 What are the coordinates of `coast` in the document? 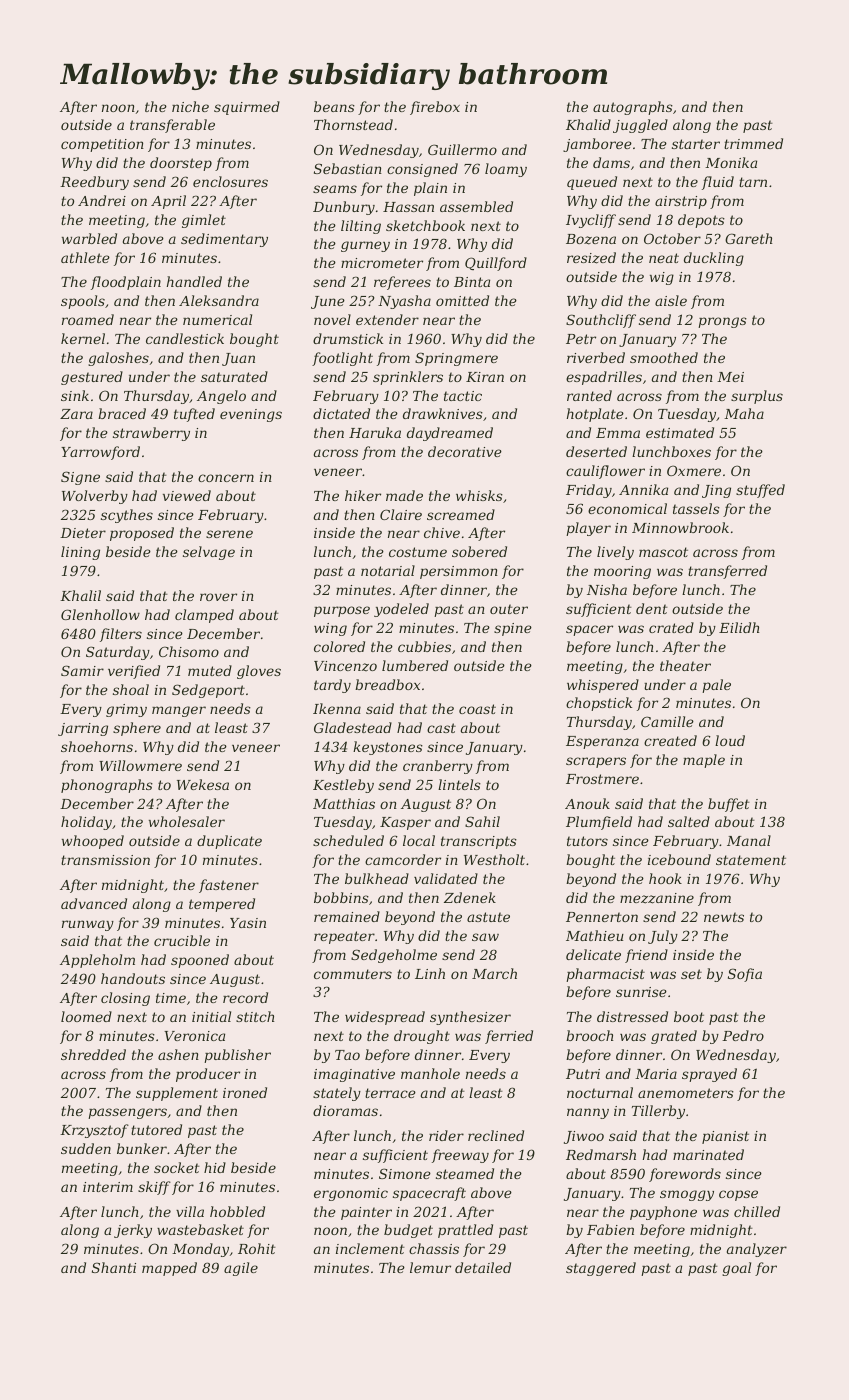 It's located at (477, 709).
